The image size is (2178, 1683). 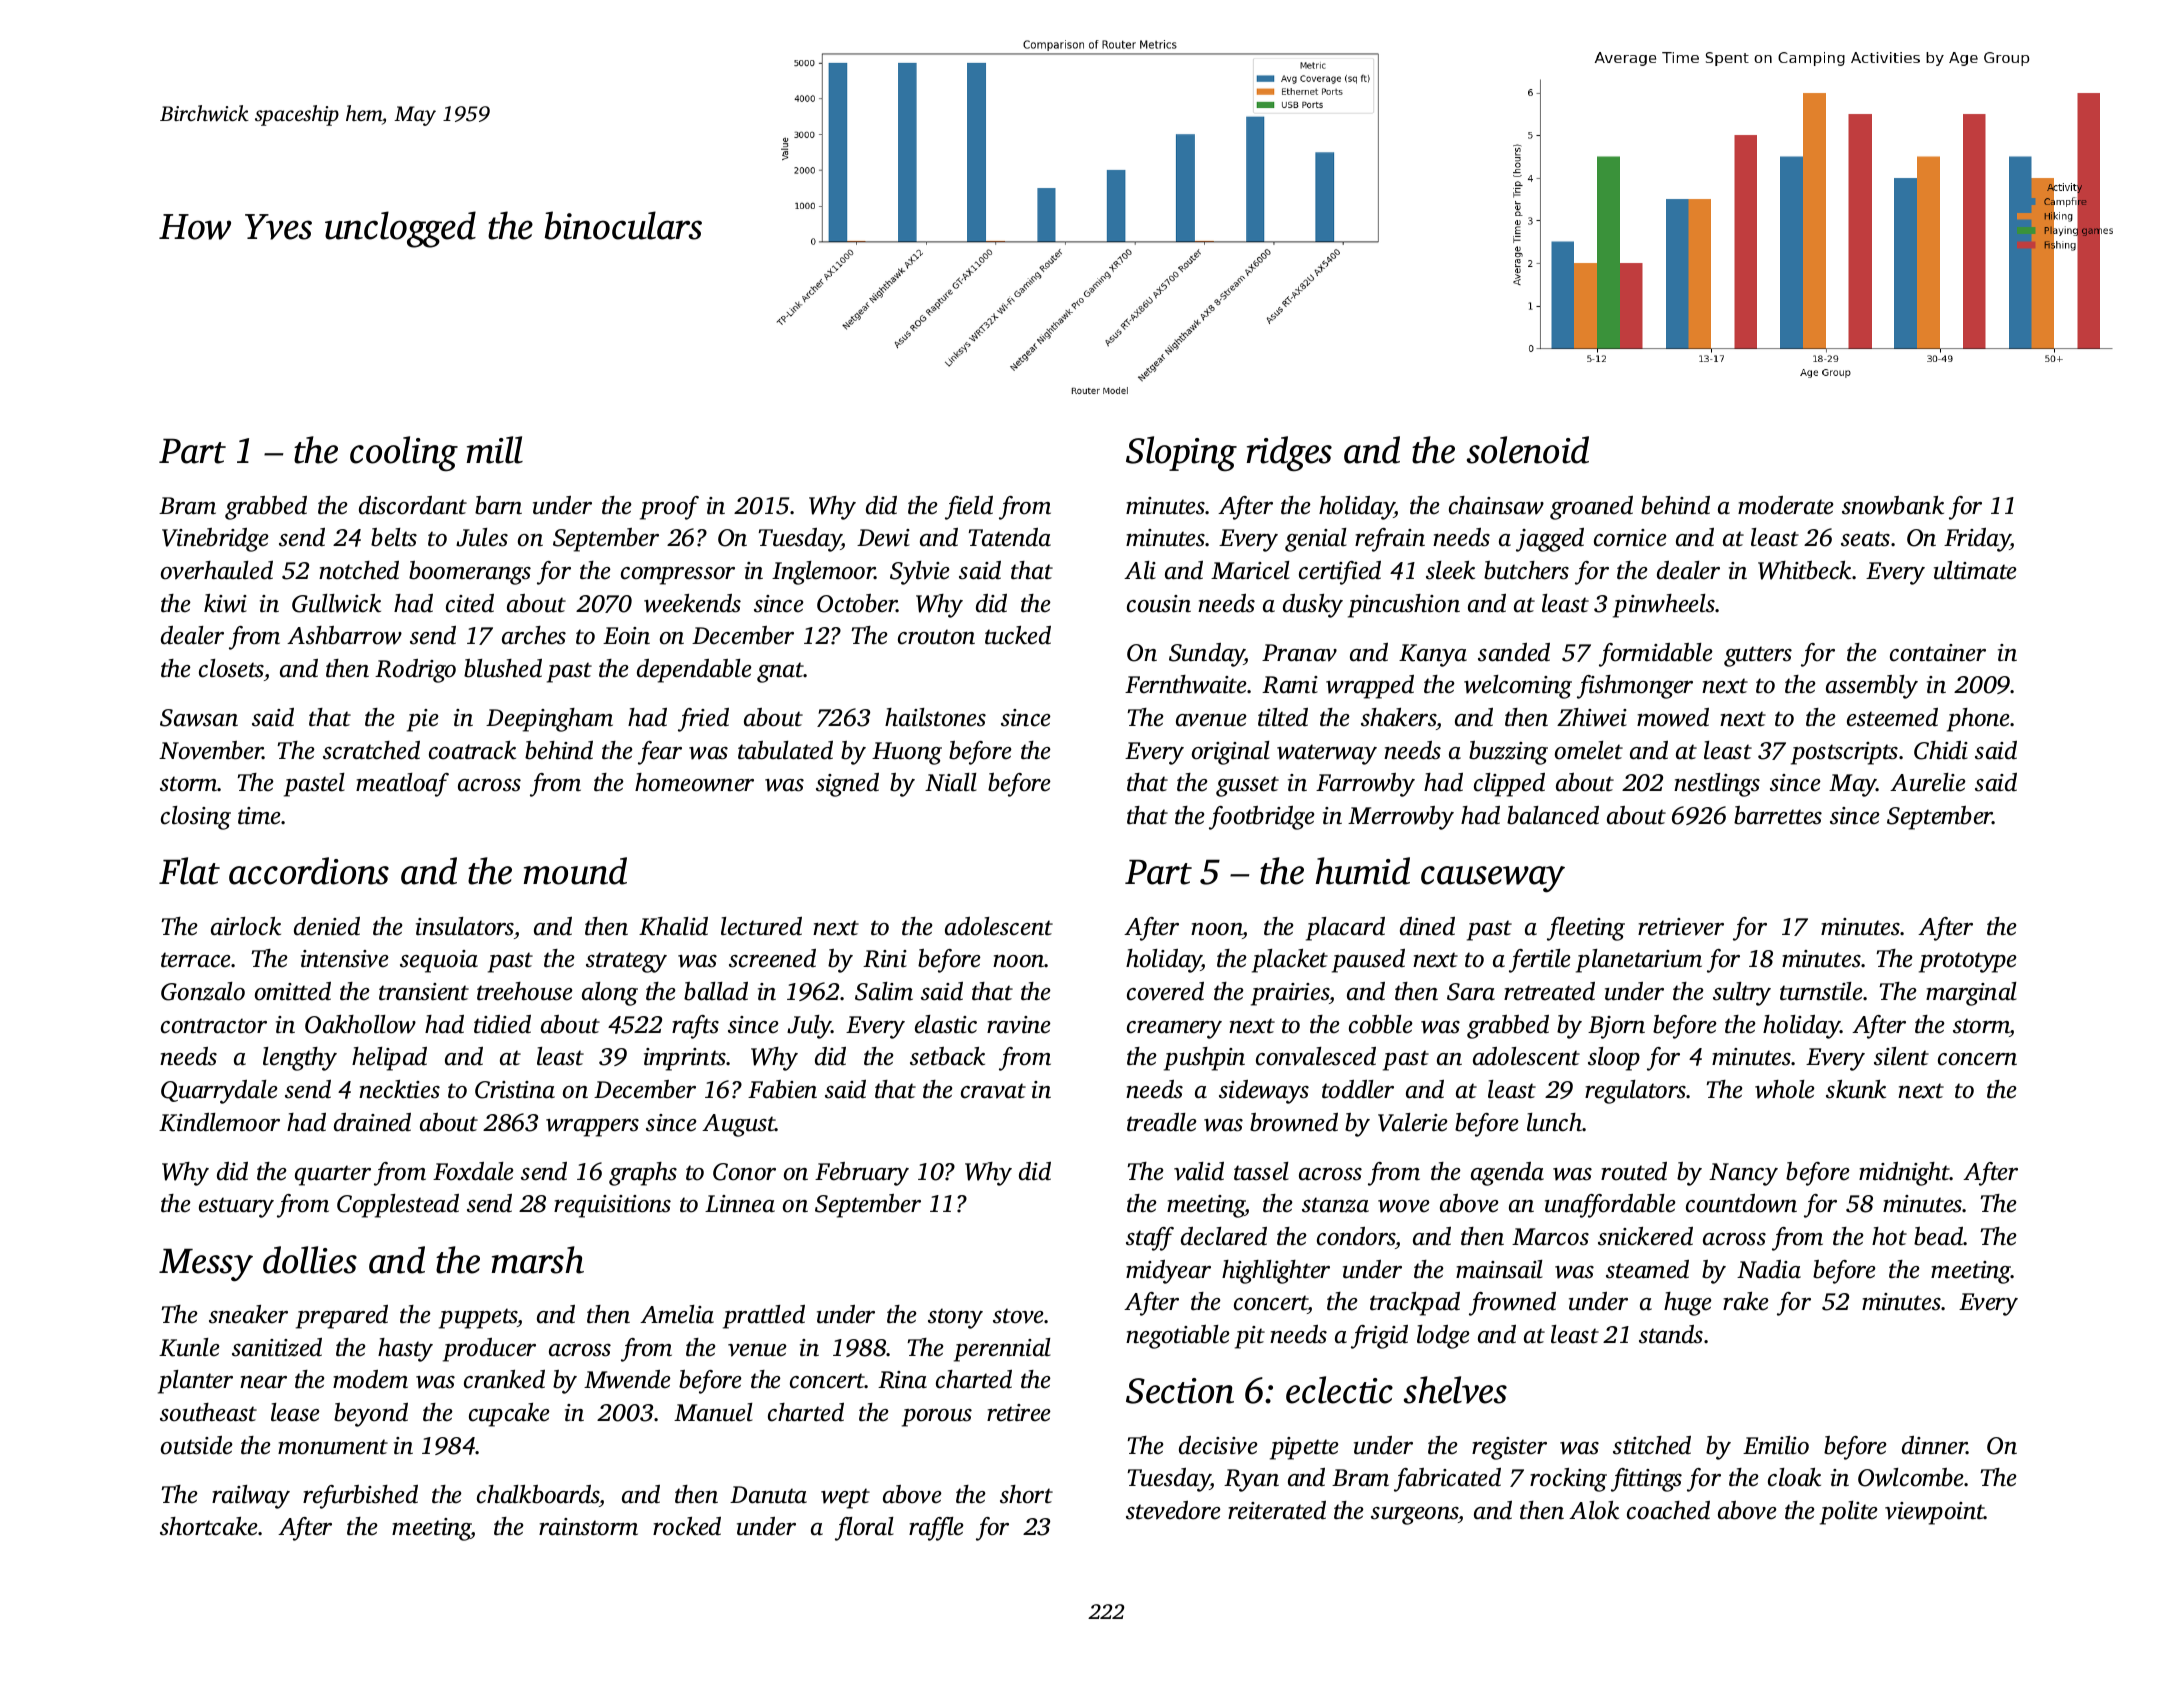 I want to click on ballad, so click(x=716, y=991).
